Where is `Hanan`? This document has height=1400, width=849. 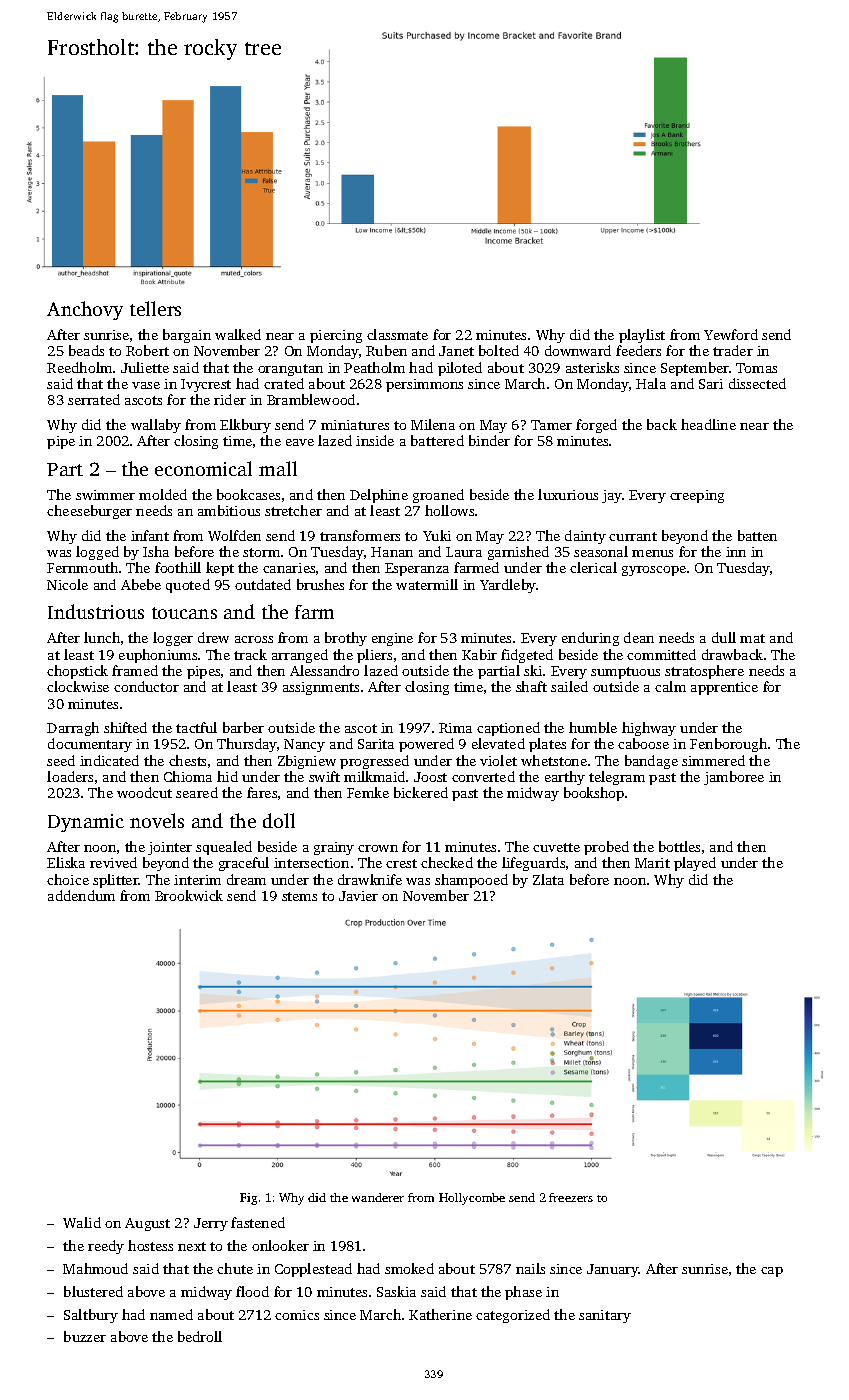 Hanan is located at coordinates (392, 552).
